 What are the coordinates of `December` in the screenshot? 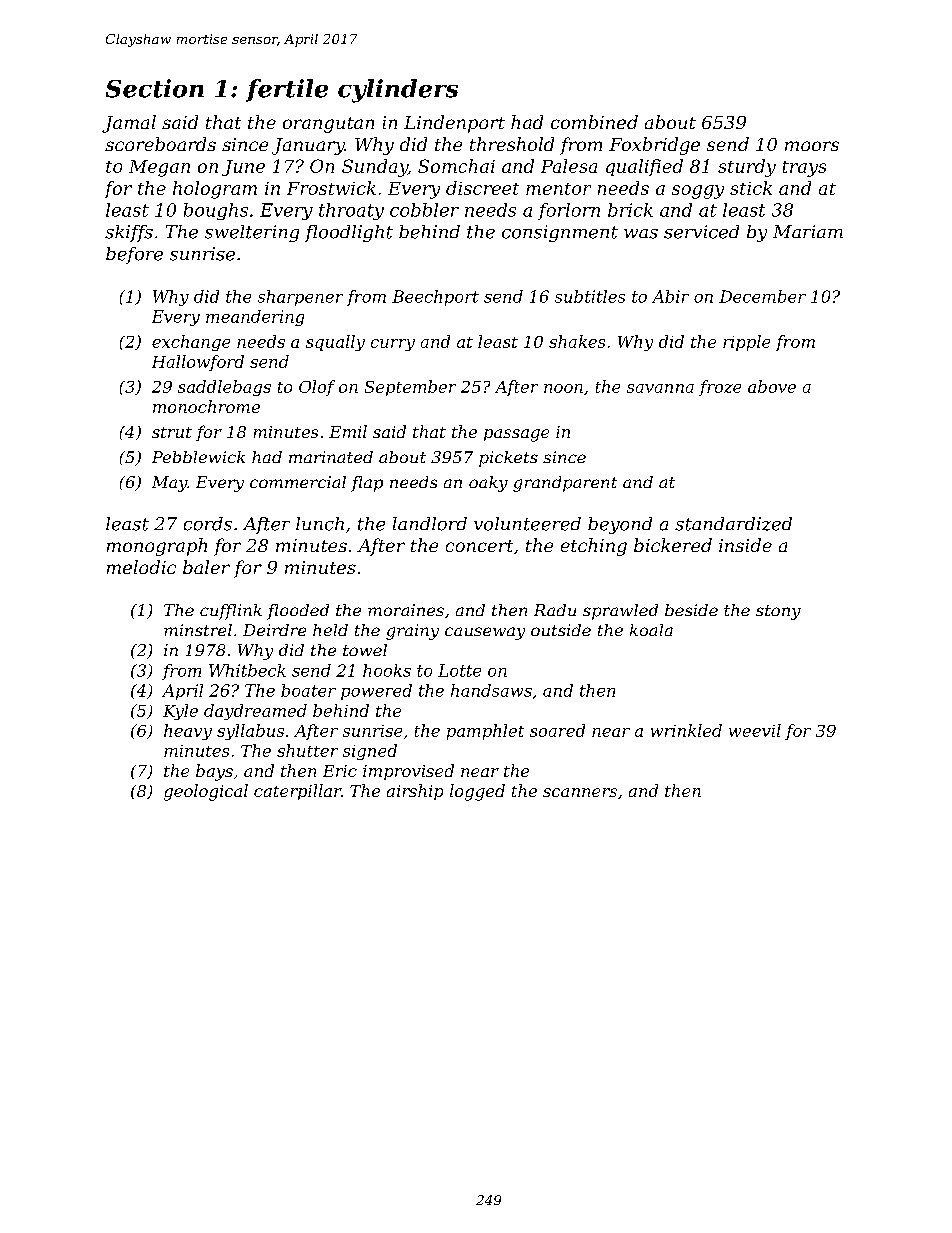 It's located at (762, 296).
